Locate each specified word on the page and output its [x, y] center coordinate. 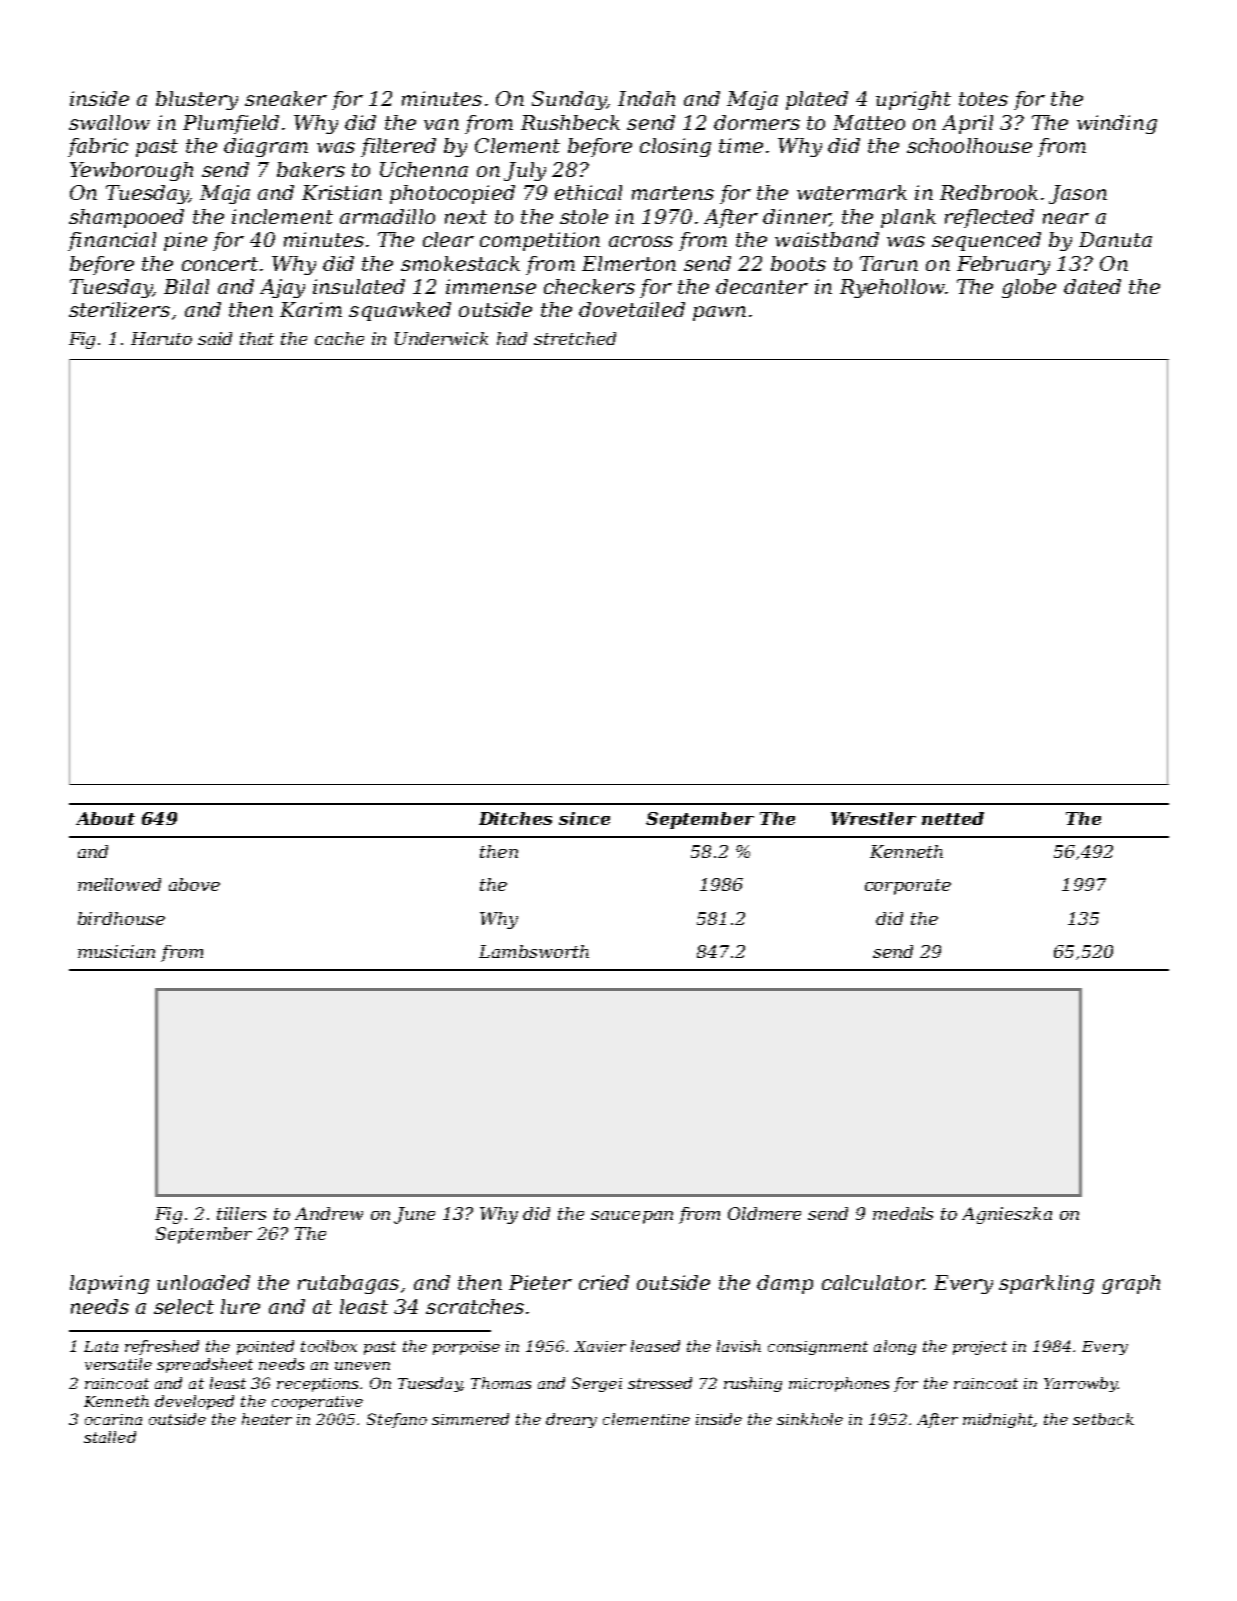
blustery [197, 100]
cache [339, 338]
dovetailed [632, 309]
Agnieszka [1007, 1215]
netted [953, 818]
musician [116, 951]
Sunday [569, 100]
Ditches [515, 818]
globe [1029, 288]
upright [913, 100]
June [414, 1215]
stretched [575, 338]
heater [267, 1419]
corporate [908, 887]
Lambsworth [534, 951]
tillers [241, 1213]
